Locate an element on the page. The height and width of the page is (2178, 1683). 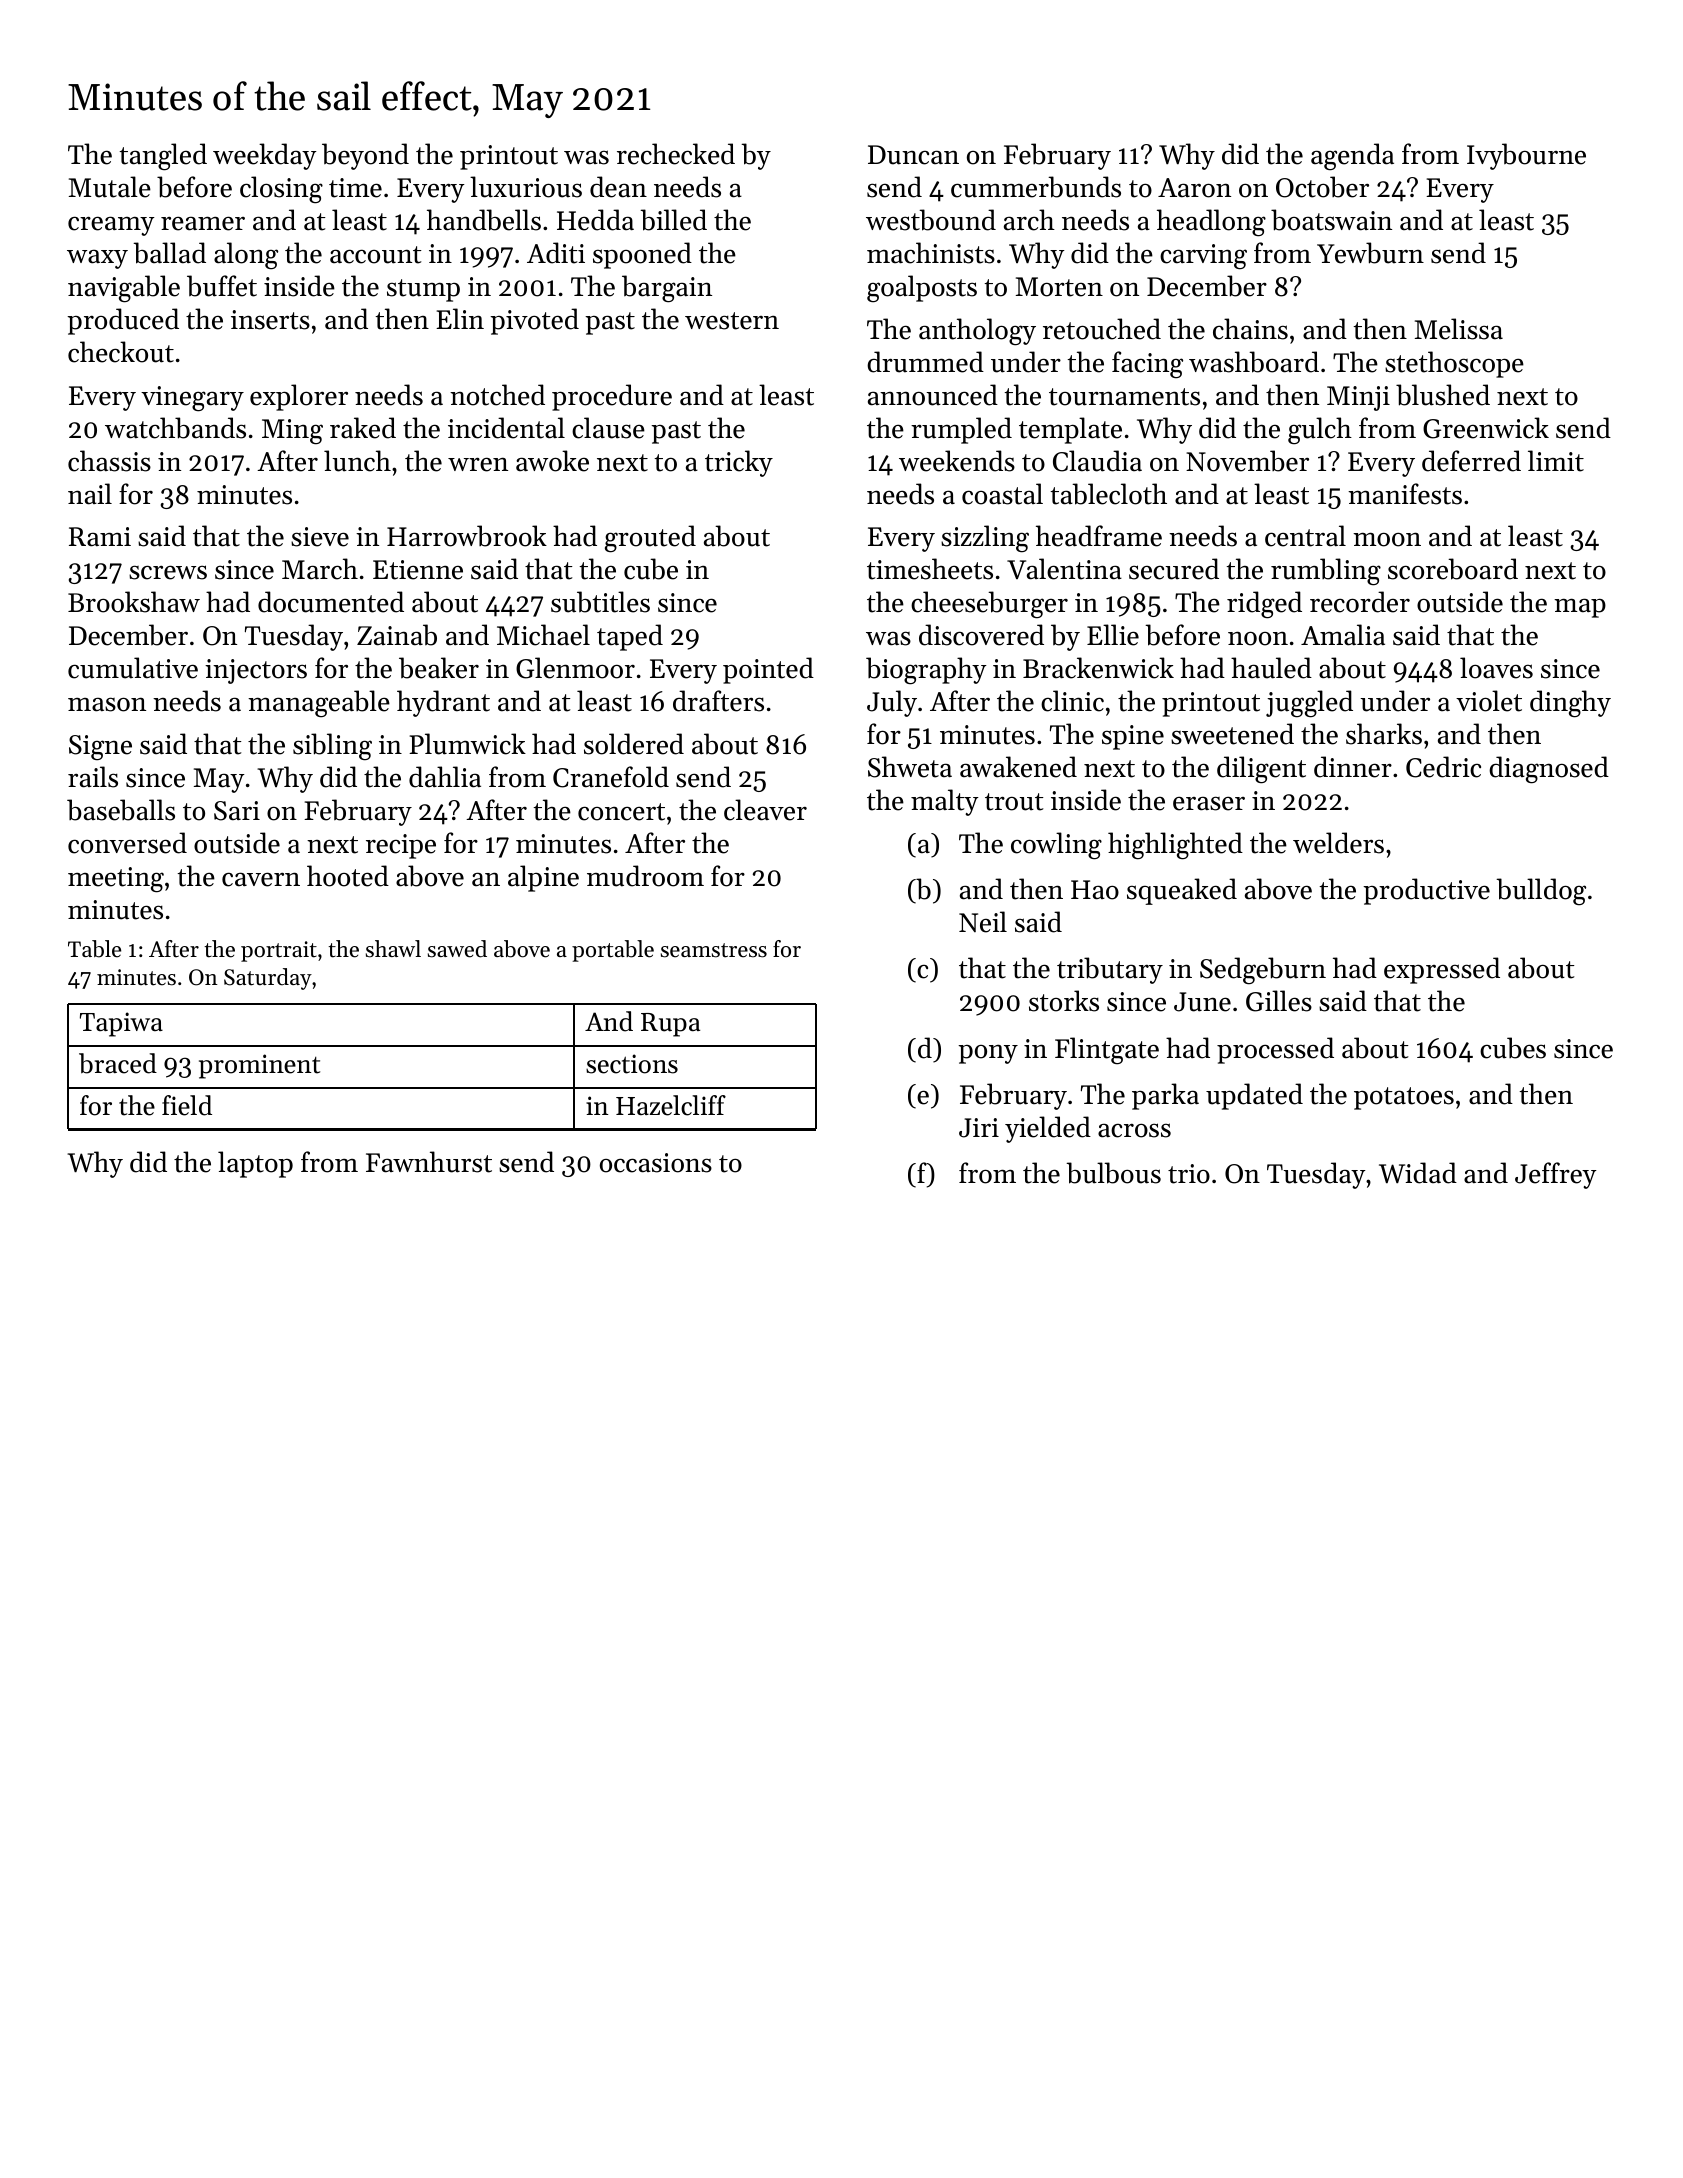
November is located at coordinates (1247, 461).
